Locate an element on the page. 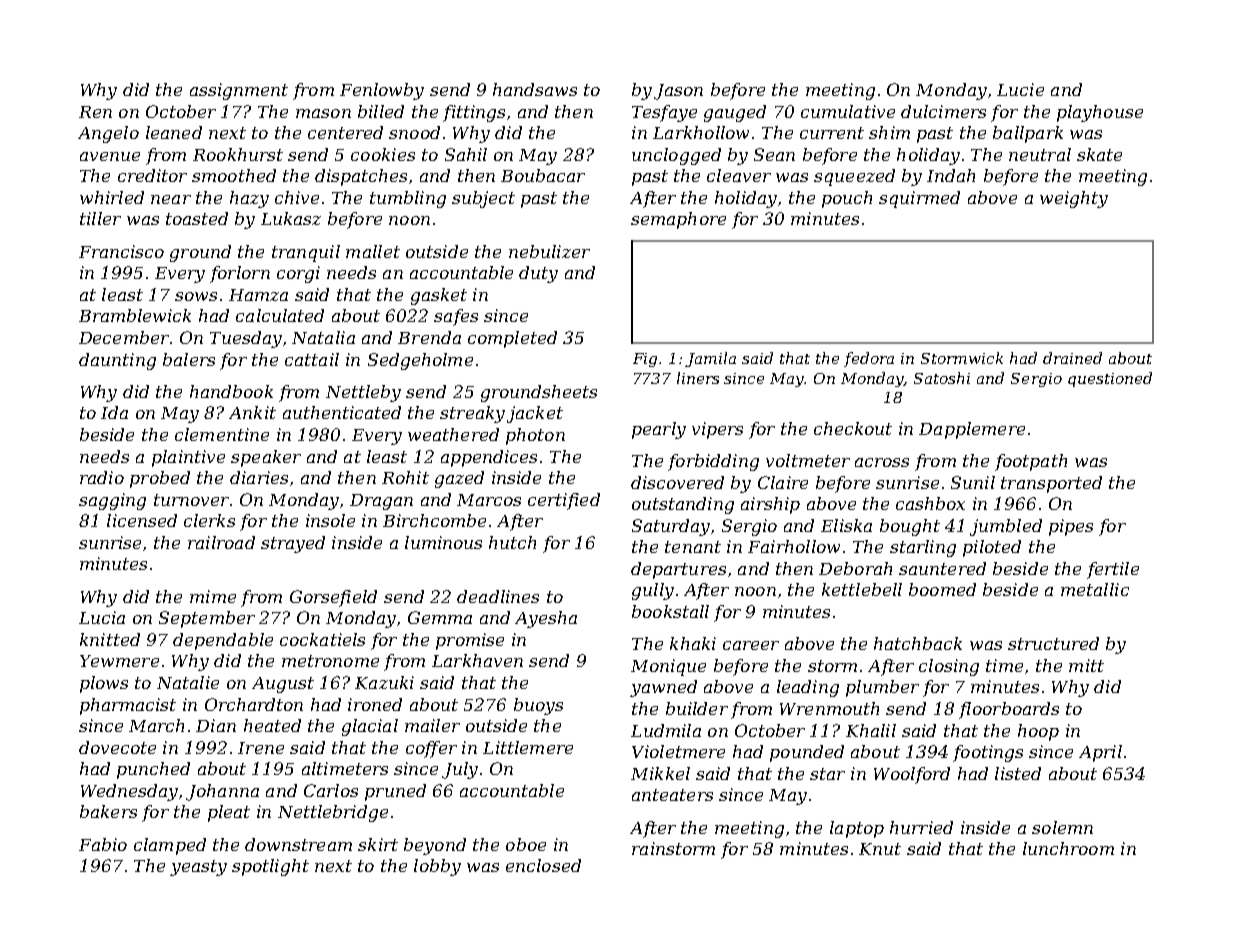  pounded is located at coordinates (807, 753).
